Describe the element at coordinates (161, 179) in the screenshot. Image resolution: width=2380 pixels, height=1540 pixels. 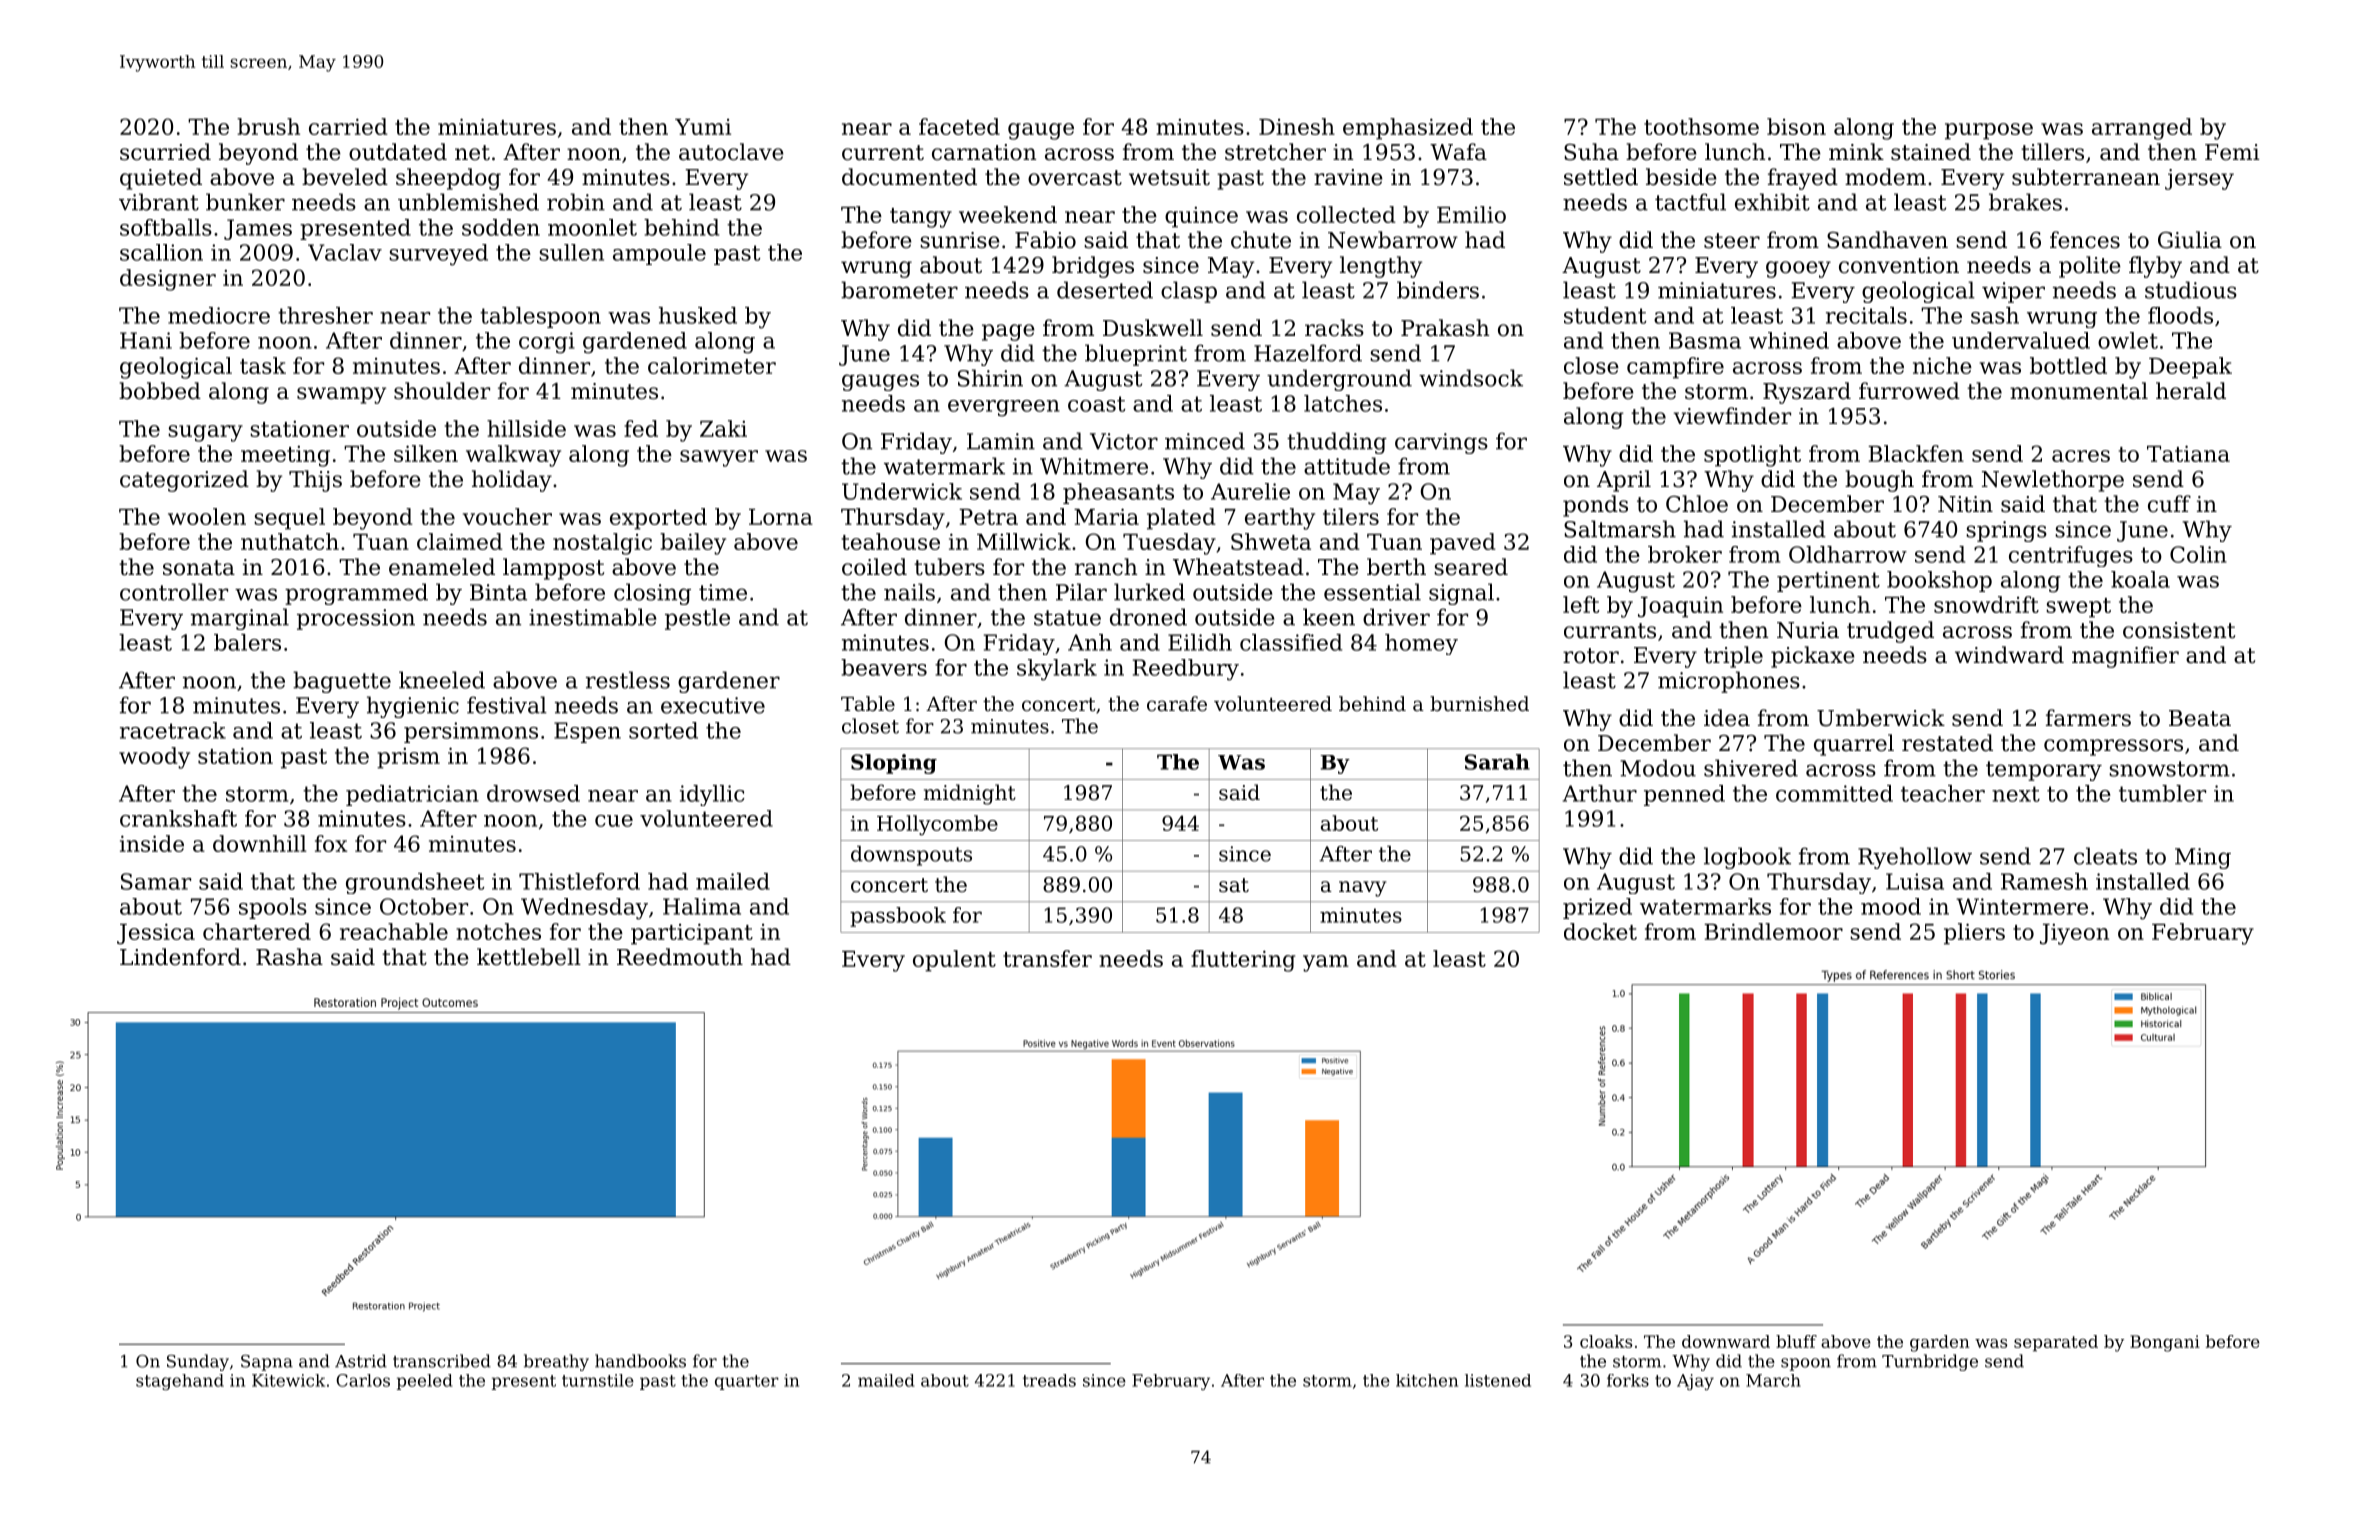
I see `quieted` at that location.
